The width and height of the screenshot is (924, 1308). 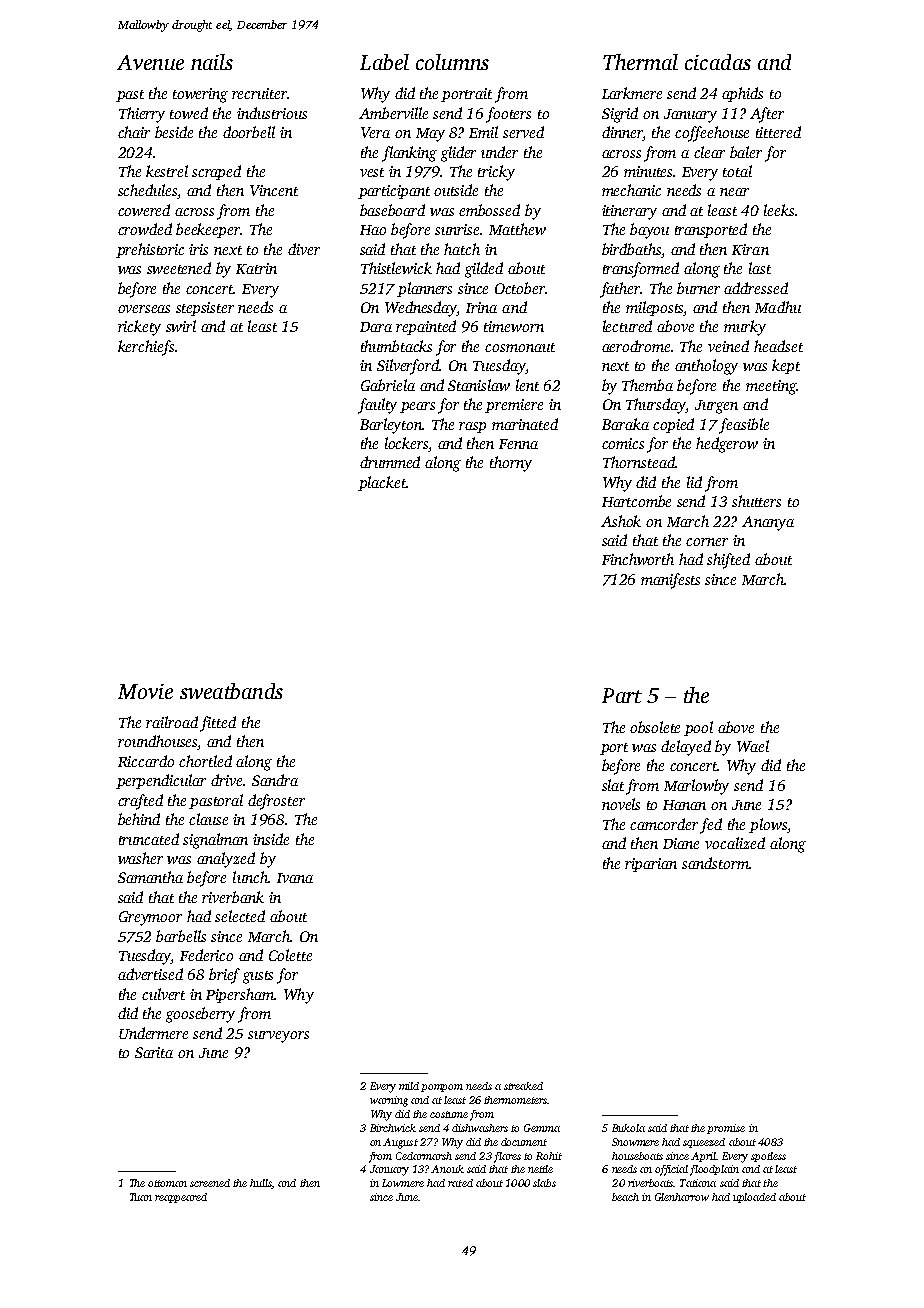 I want to click on selected, so click(x=240, y=916).
